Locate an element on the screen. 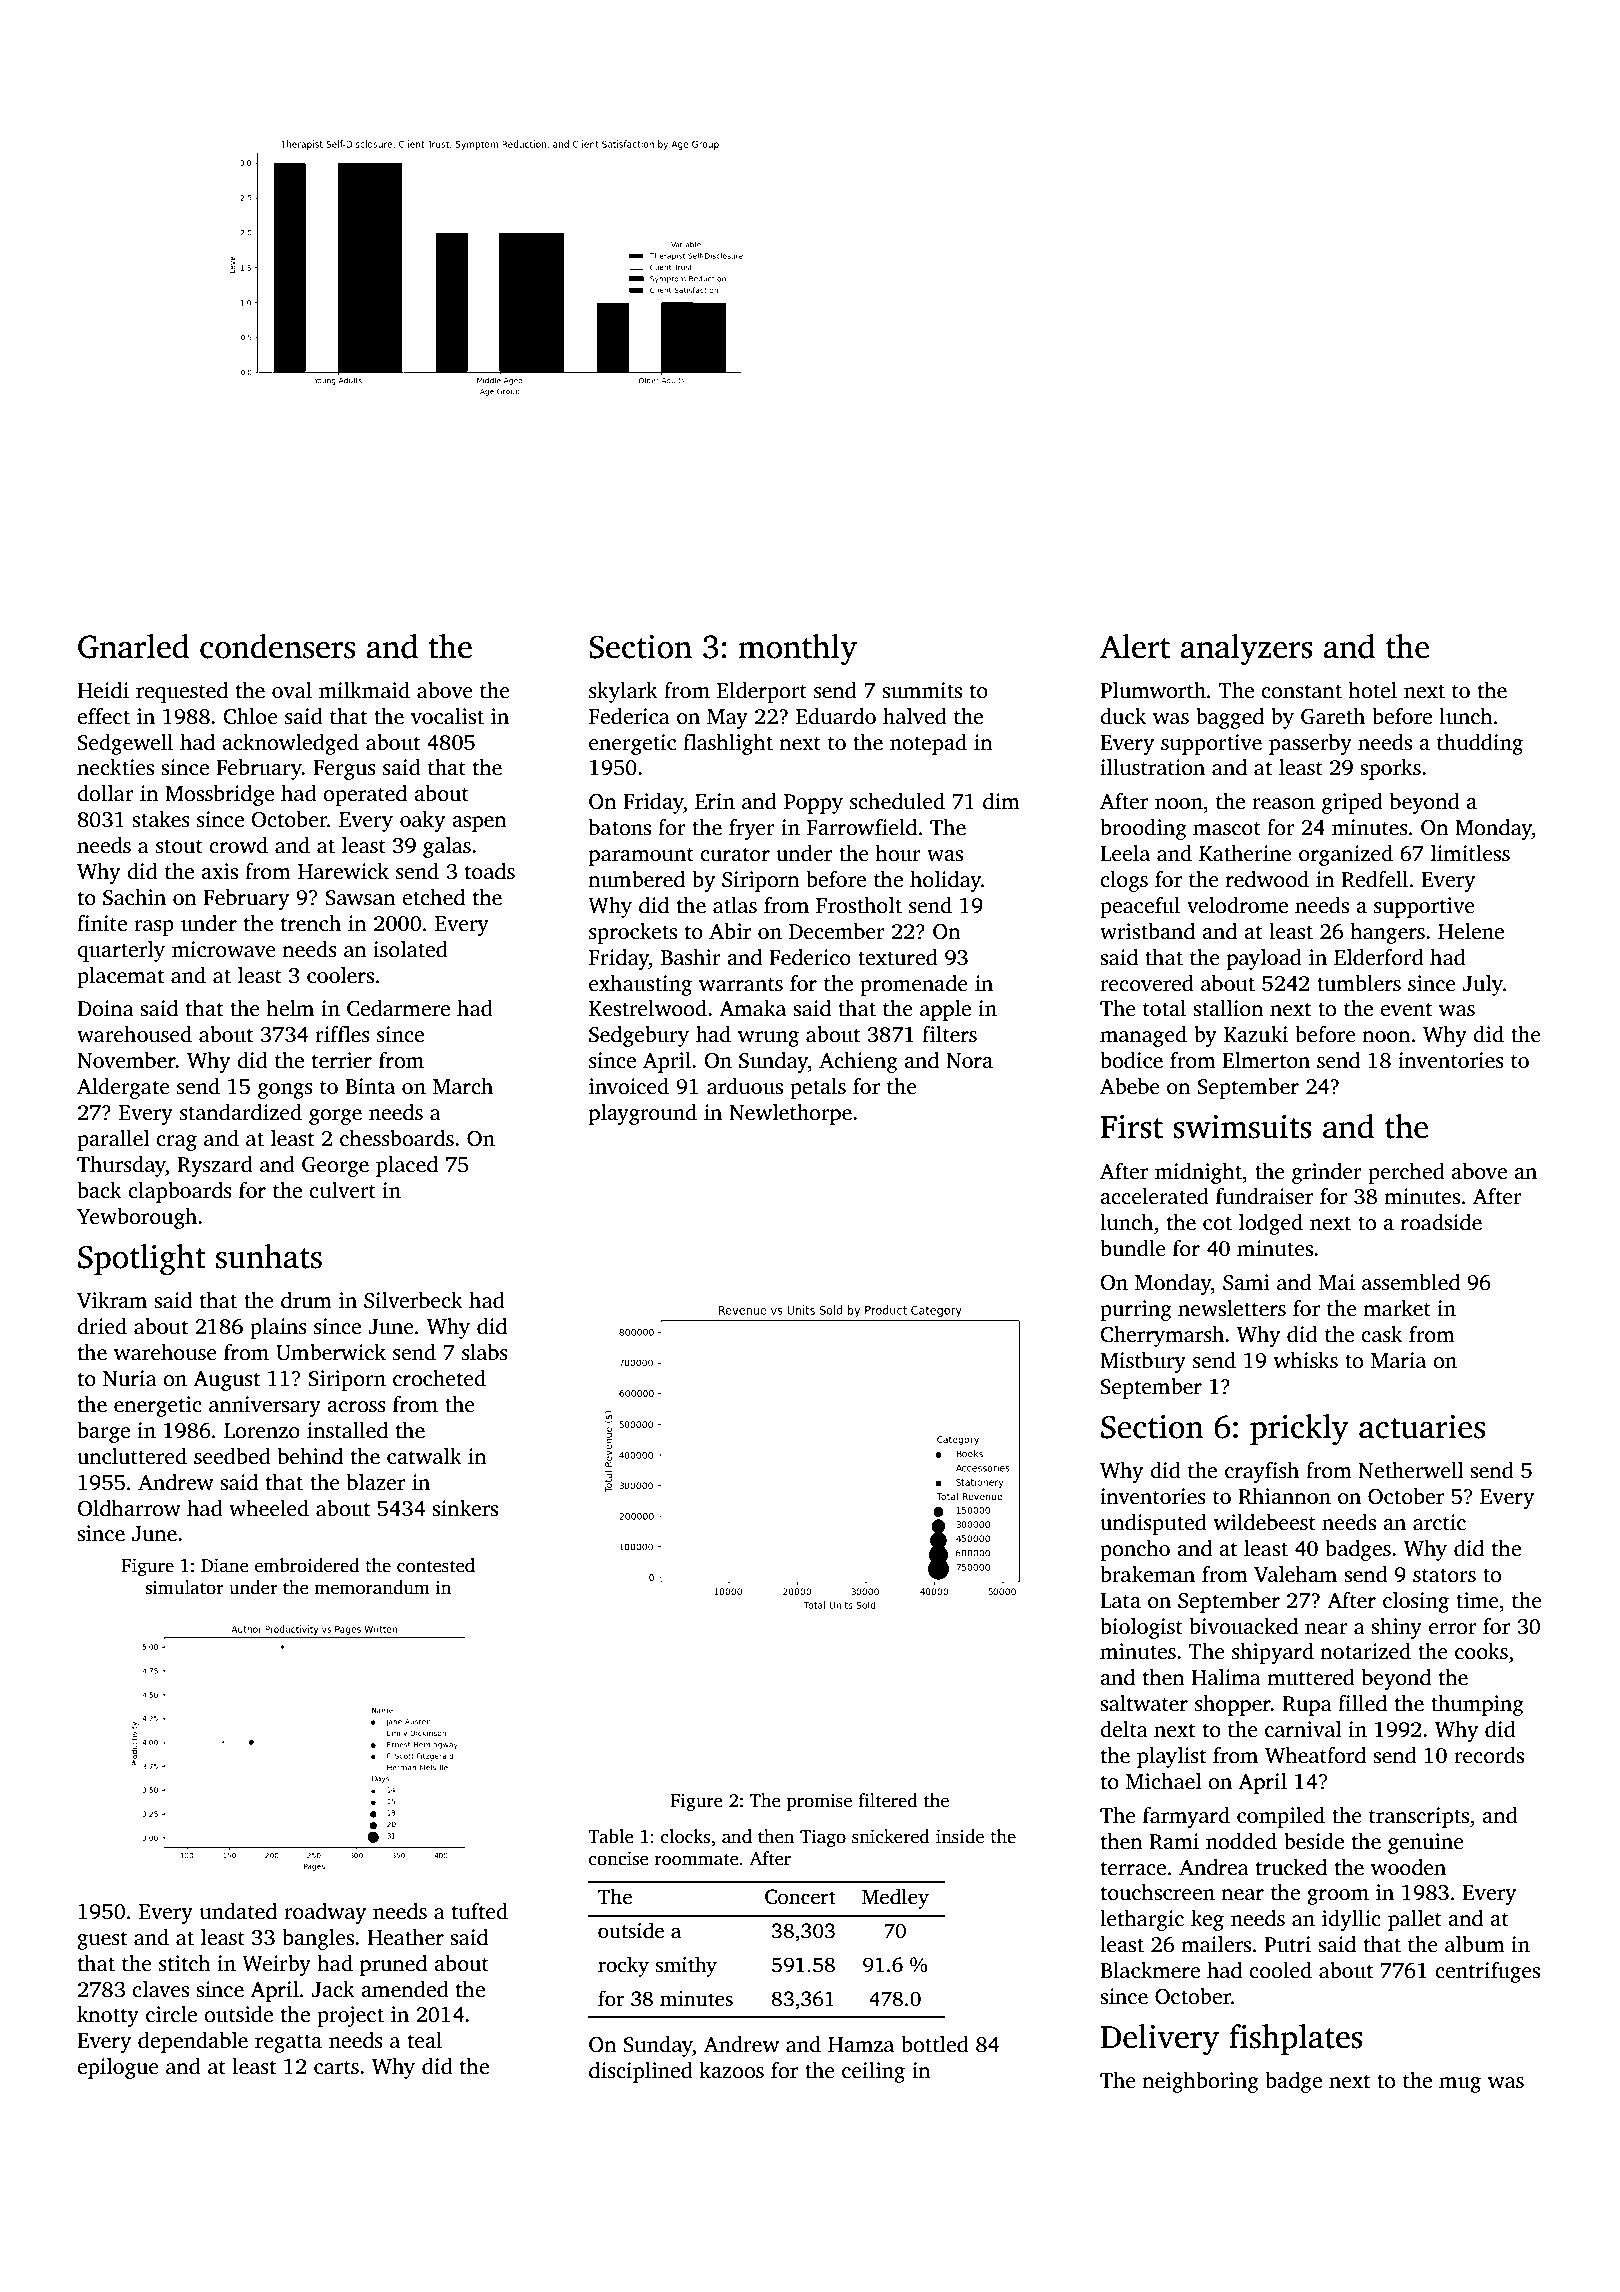 The width and height of the screenshot is (1620, 2292). dollar is located at coordinates (105, 793).
